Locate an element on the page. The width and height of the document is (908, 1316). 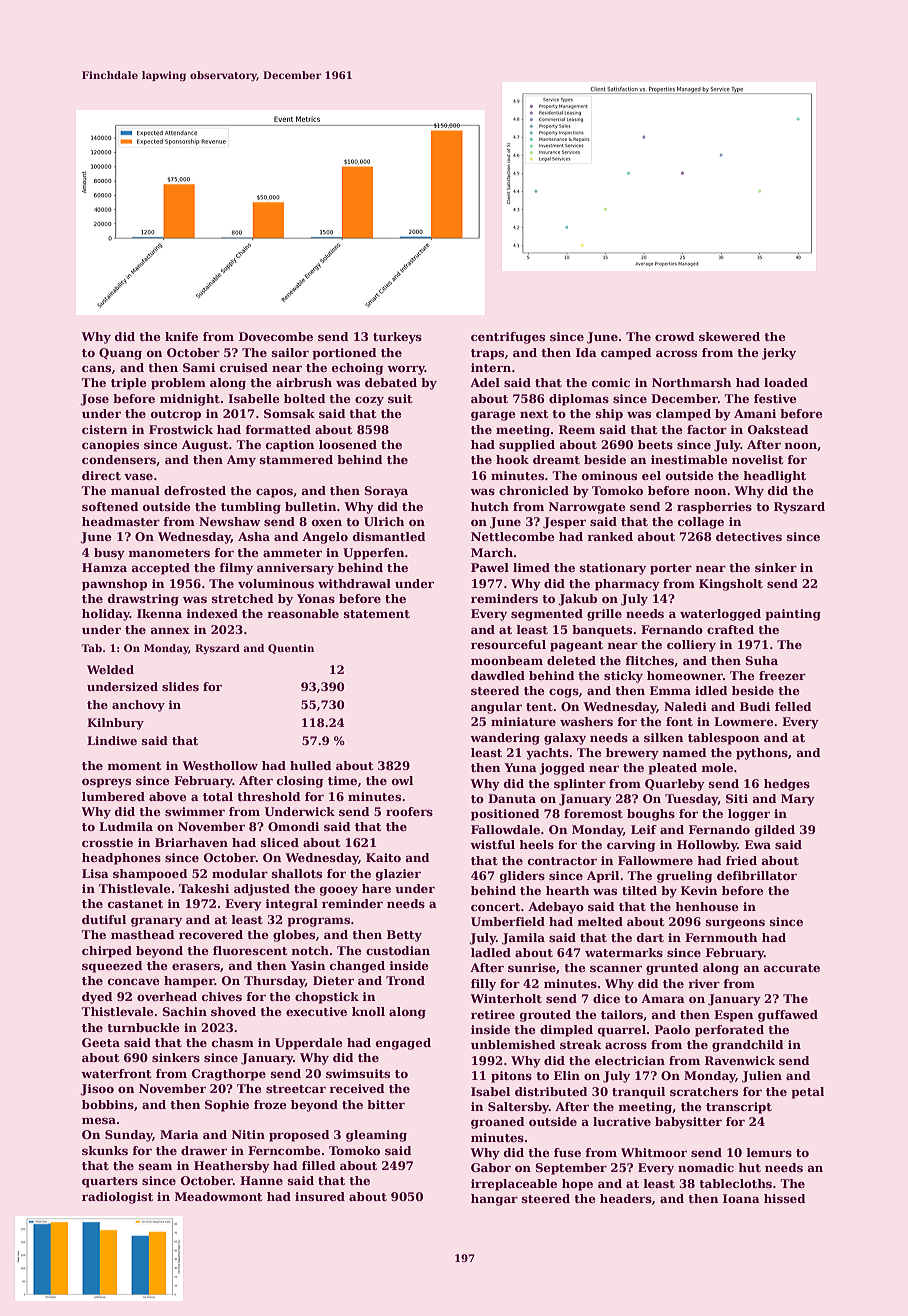
centrifuges is located at coordinates (508, 338).
